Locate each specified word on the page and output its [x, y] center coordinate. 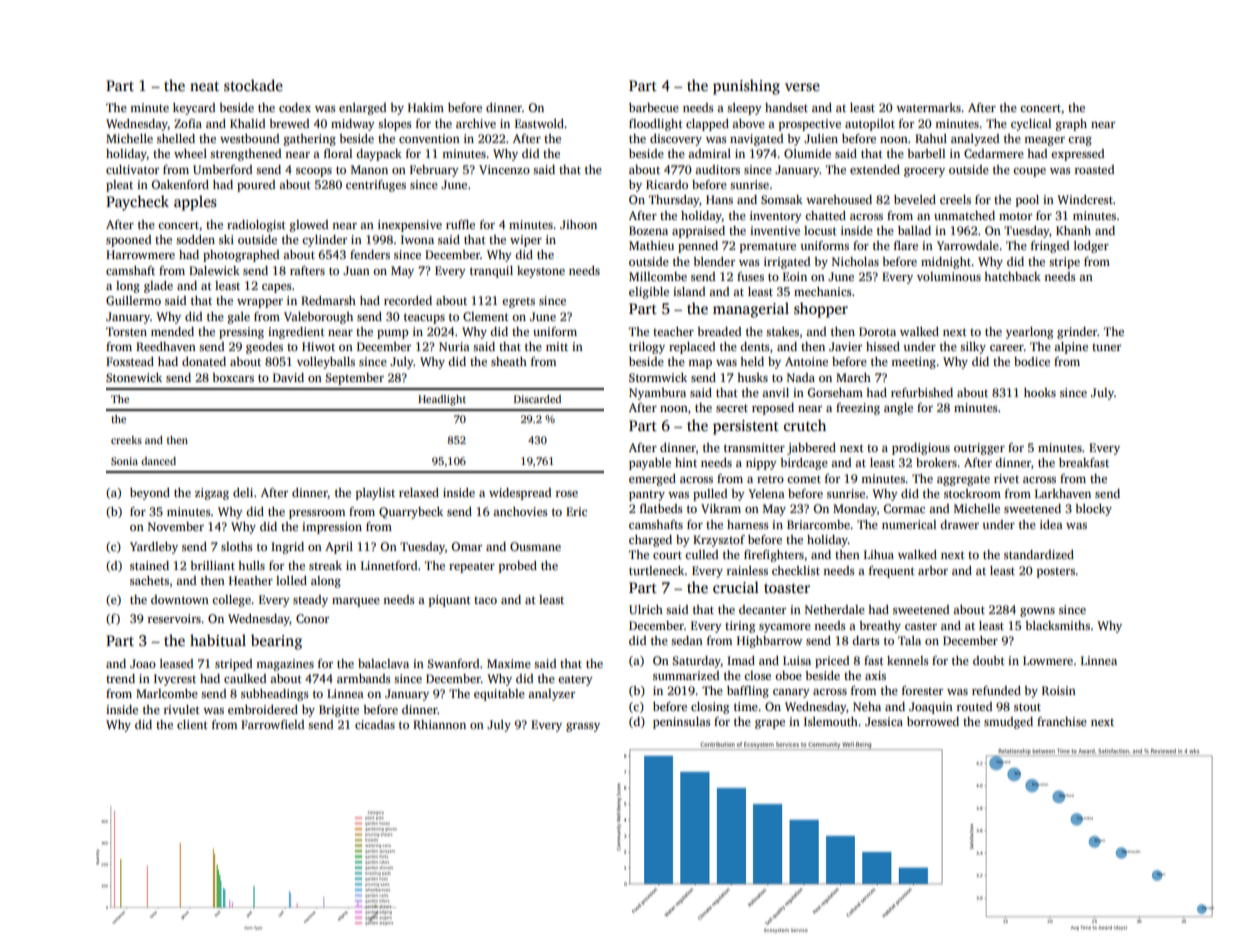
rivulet [182, 709]
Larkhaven [1063, 493]
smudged [1008, 723]
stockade [253, 85]
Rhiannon [439, 724]
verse [802, 87]
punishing [746, 87]
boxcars [233, 377]
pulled [710, 495]
